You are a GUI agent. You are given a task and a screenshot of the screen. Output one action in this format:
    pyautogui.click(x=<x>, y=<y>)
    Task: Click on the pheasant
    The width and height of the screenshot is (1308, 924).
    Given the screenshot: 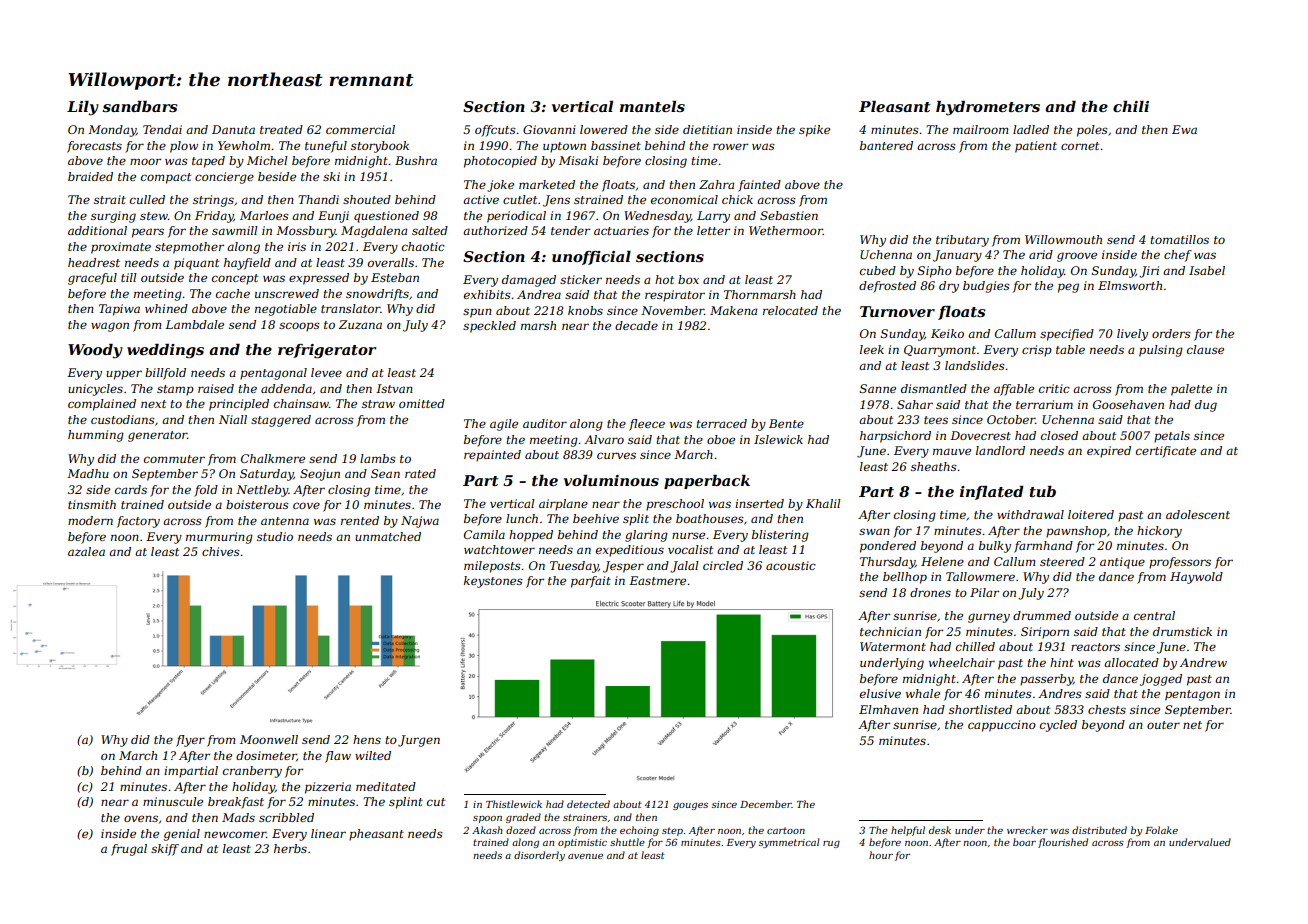 What is the action you would take?
    pyautogui.click(x=376, y=835)
